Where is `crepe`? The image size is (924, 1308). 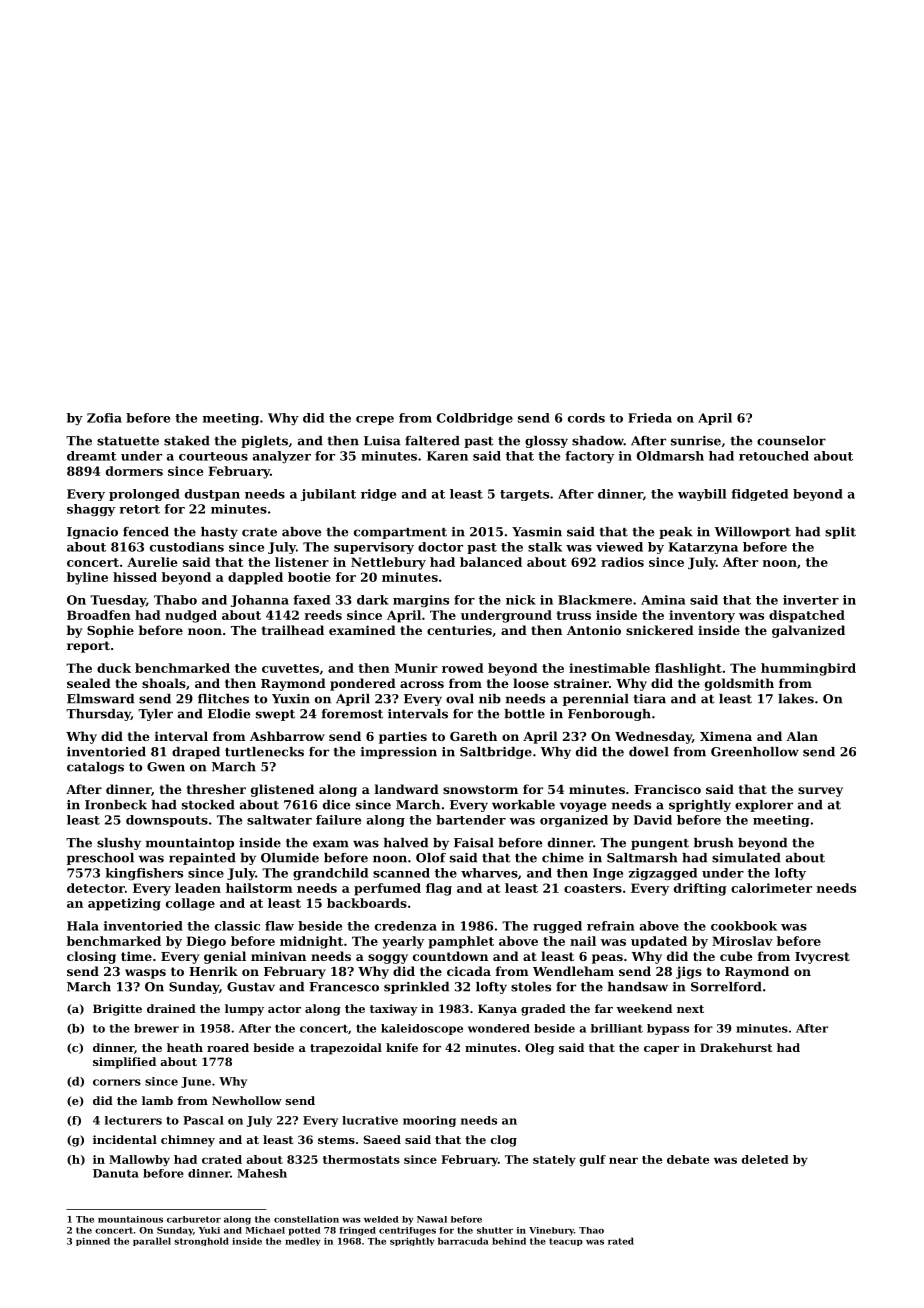 crepe is located at coordinates (375, 420).
